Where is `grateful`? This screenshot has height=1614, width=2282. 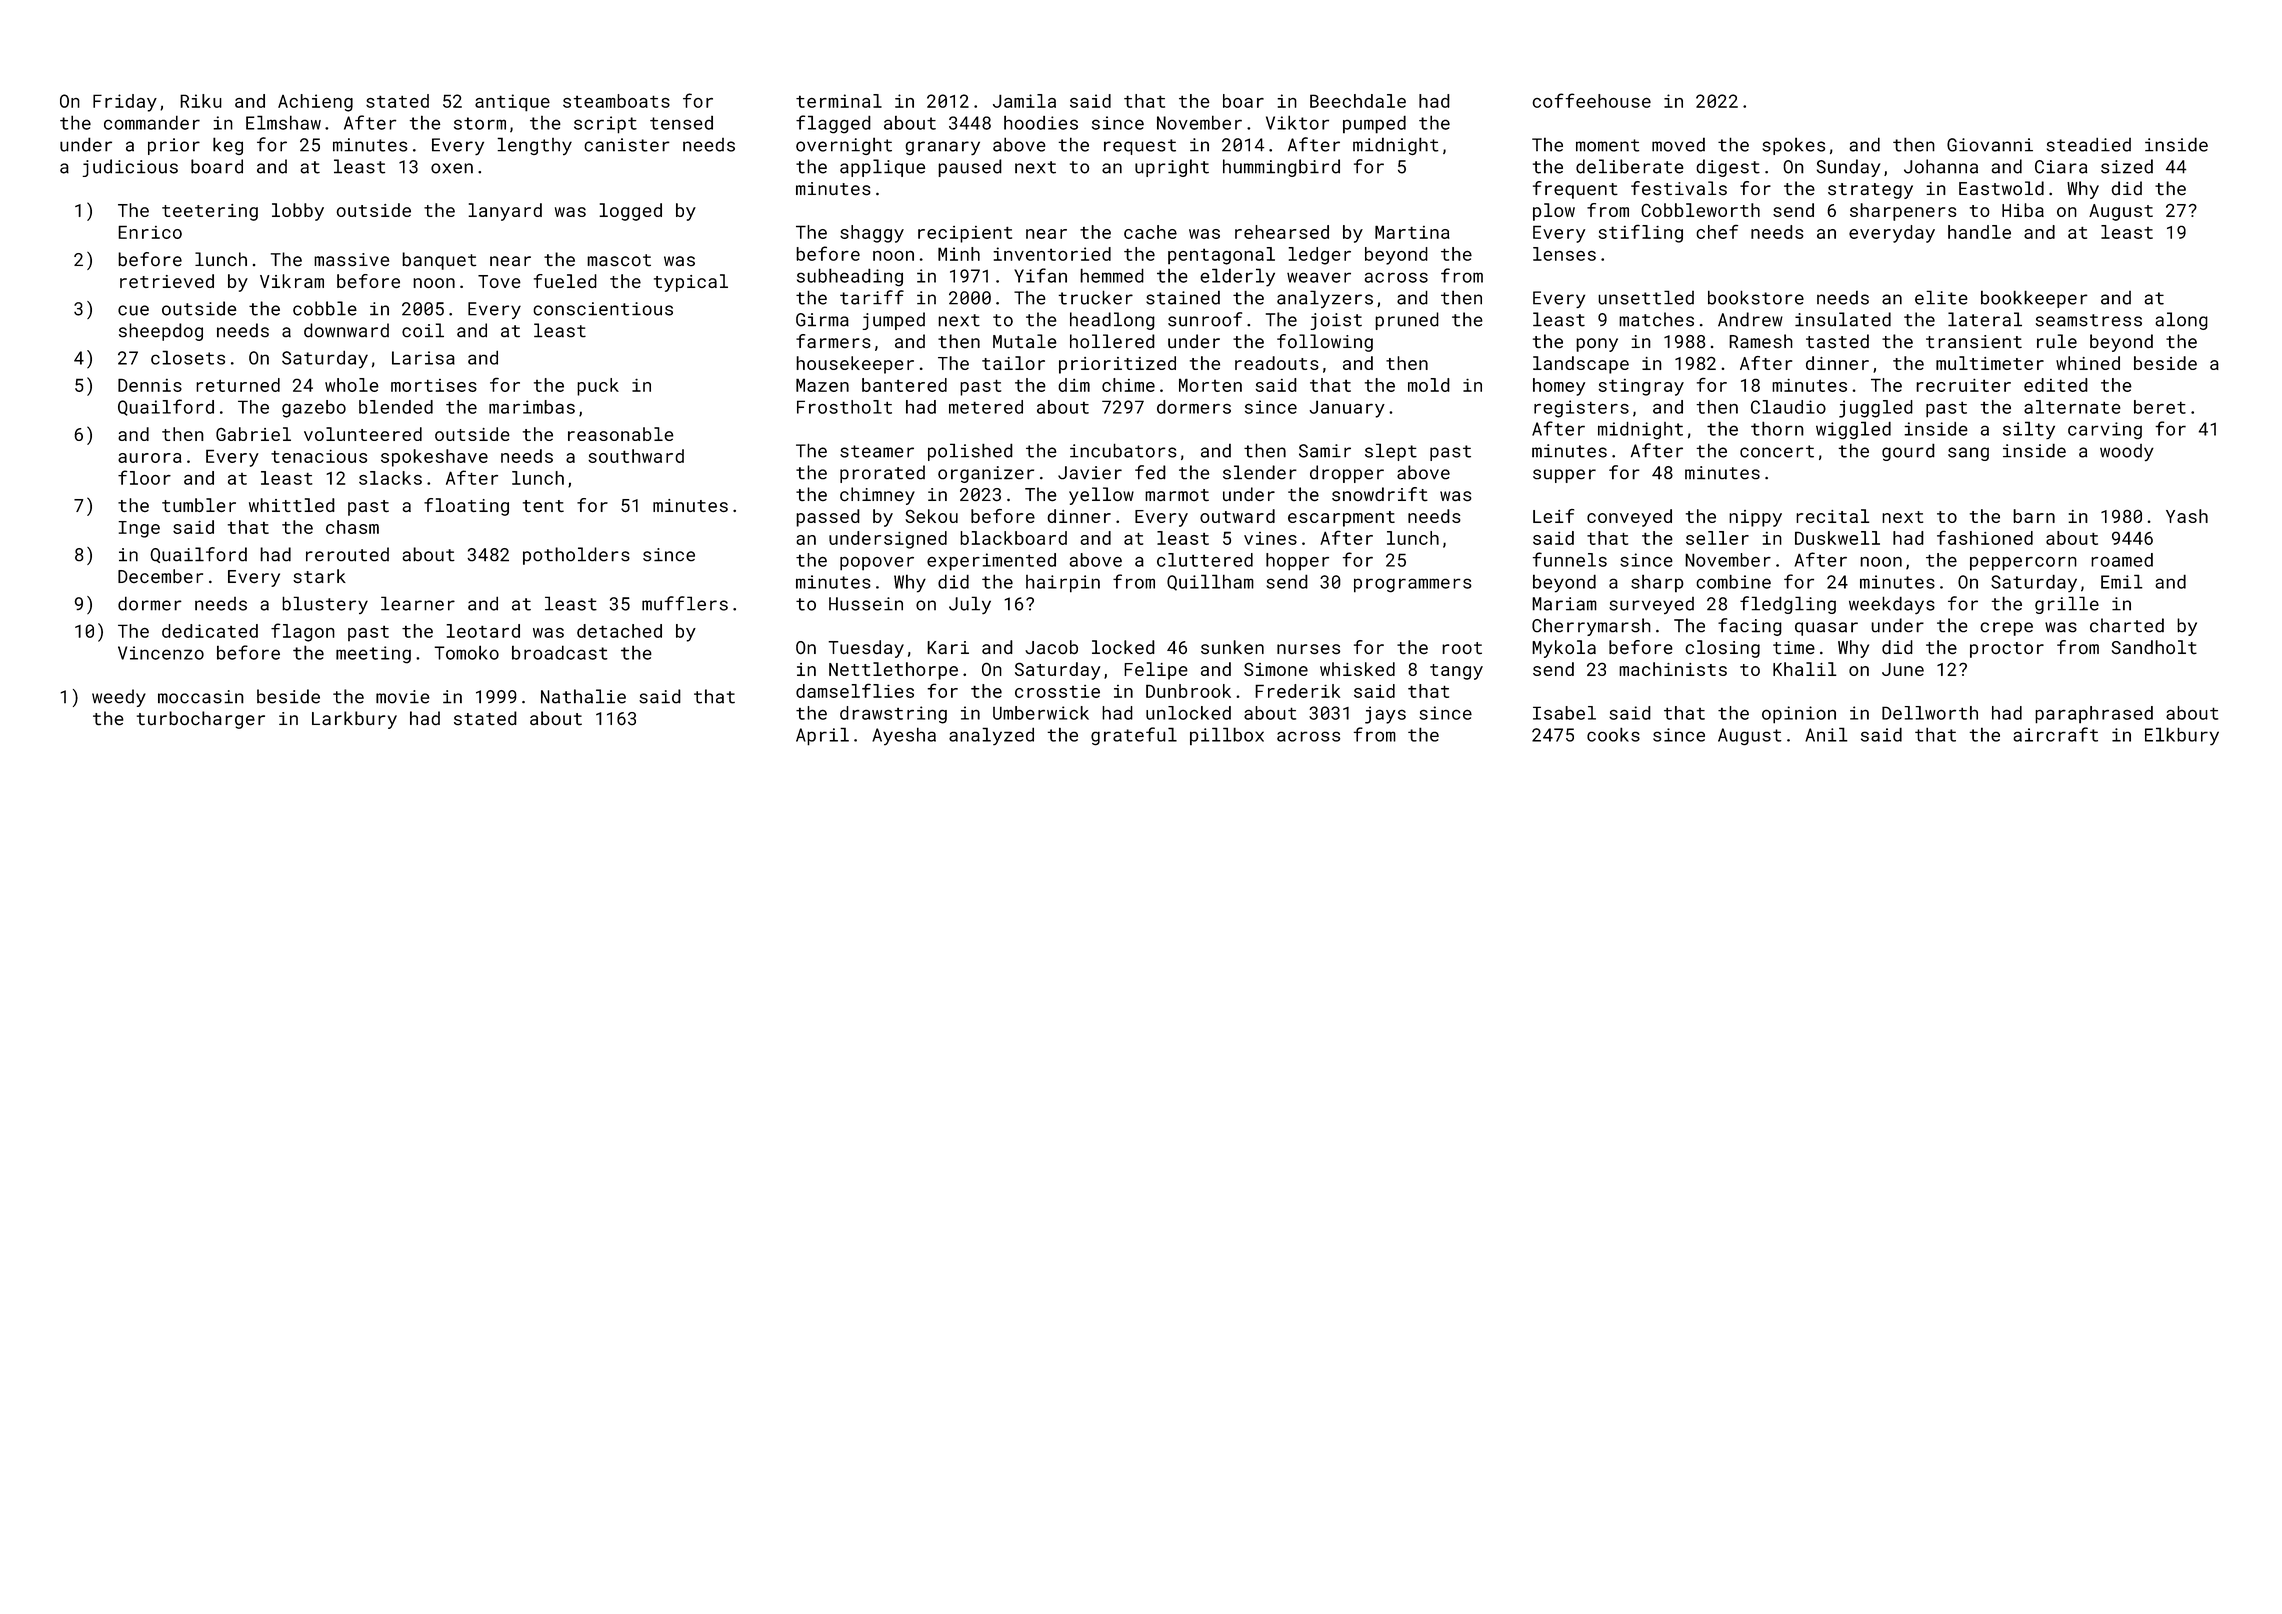 grateful is located at coordinates (1134, 736).
